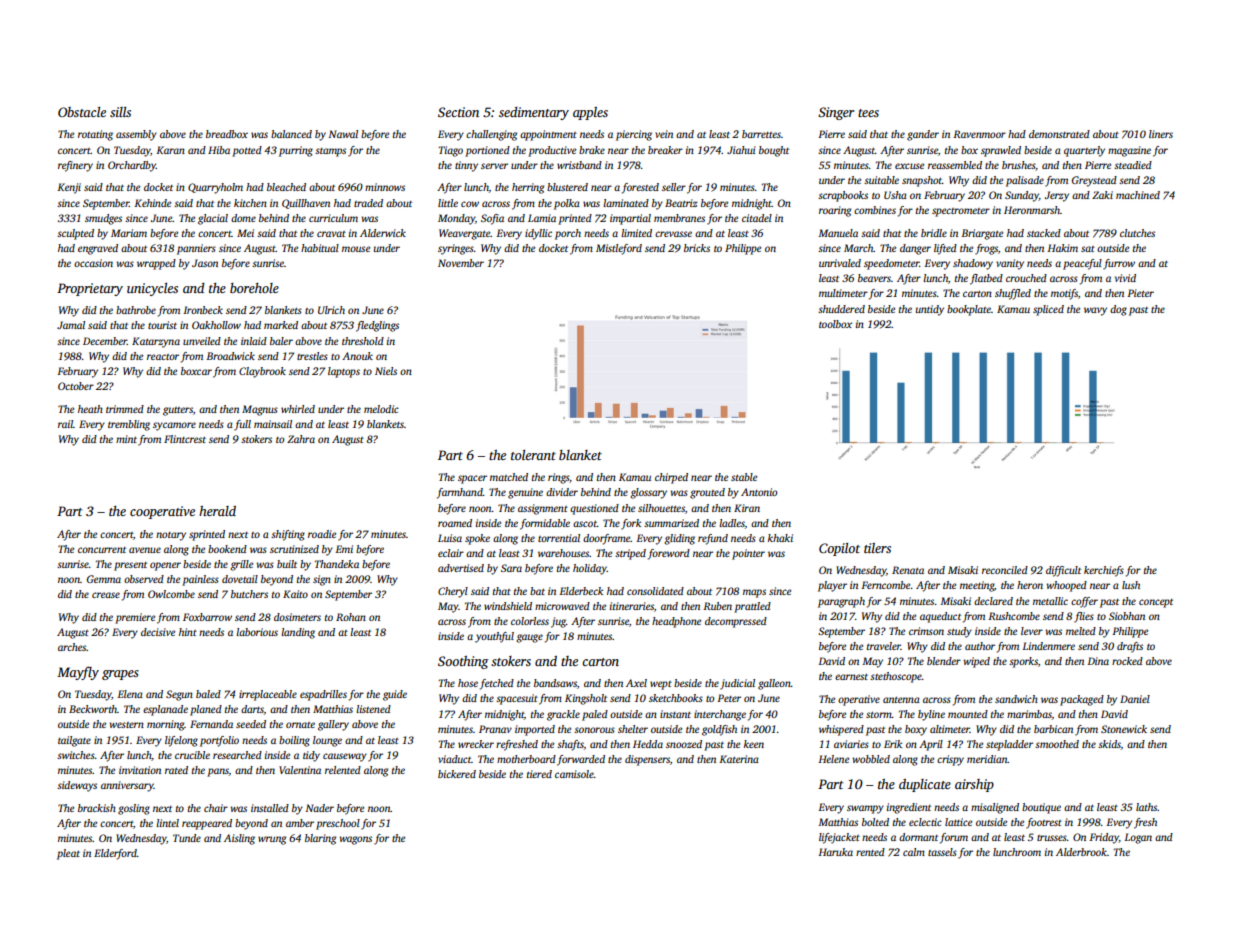 Image resolution: width=1233 pixels, height=952 pixels. Describe the element at coordinates (744, 477) in the page. I see `stable` at that location.
